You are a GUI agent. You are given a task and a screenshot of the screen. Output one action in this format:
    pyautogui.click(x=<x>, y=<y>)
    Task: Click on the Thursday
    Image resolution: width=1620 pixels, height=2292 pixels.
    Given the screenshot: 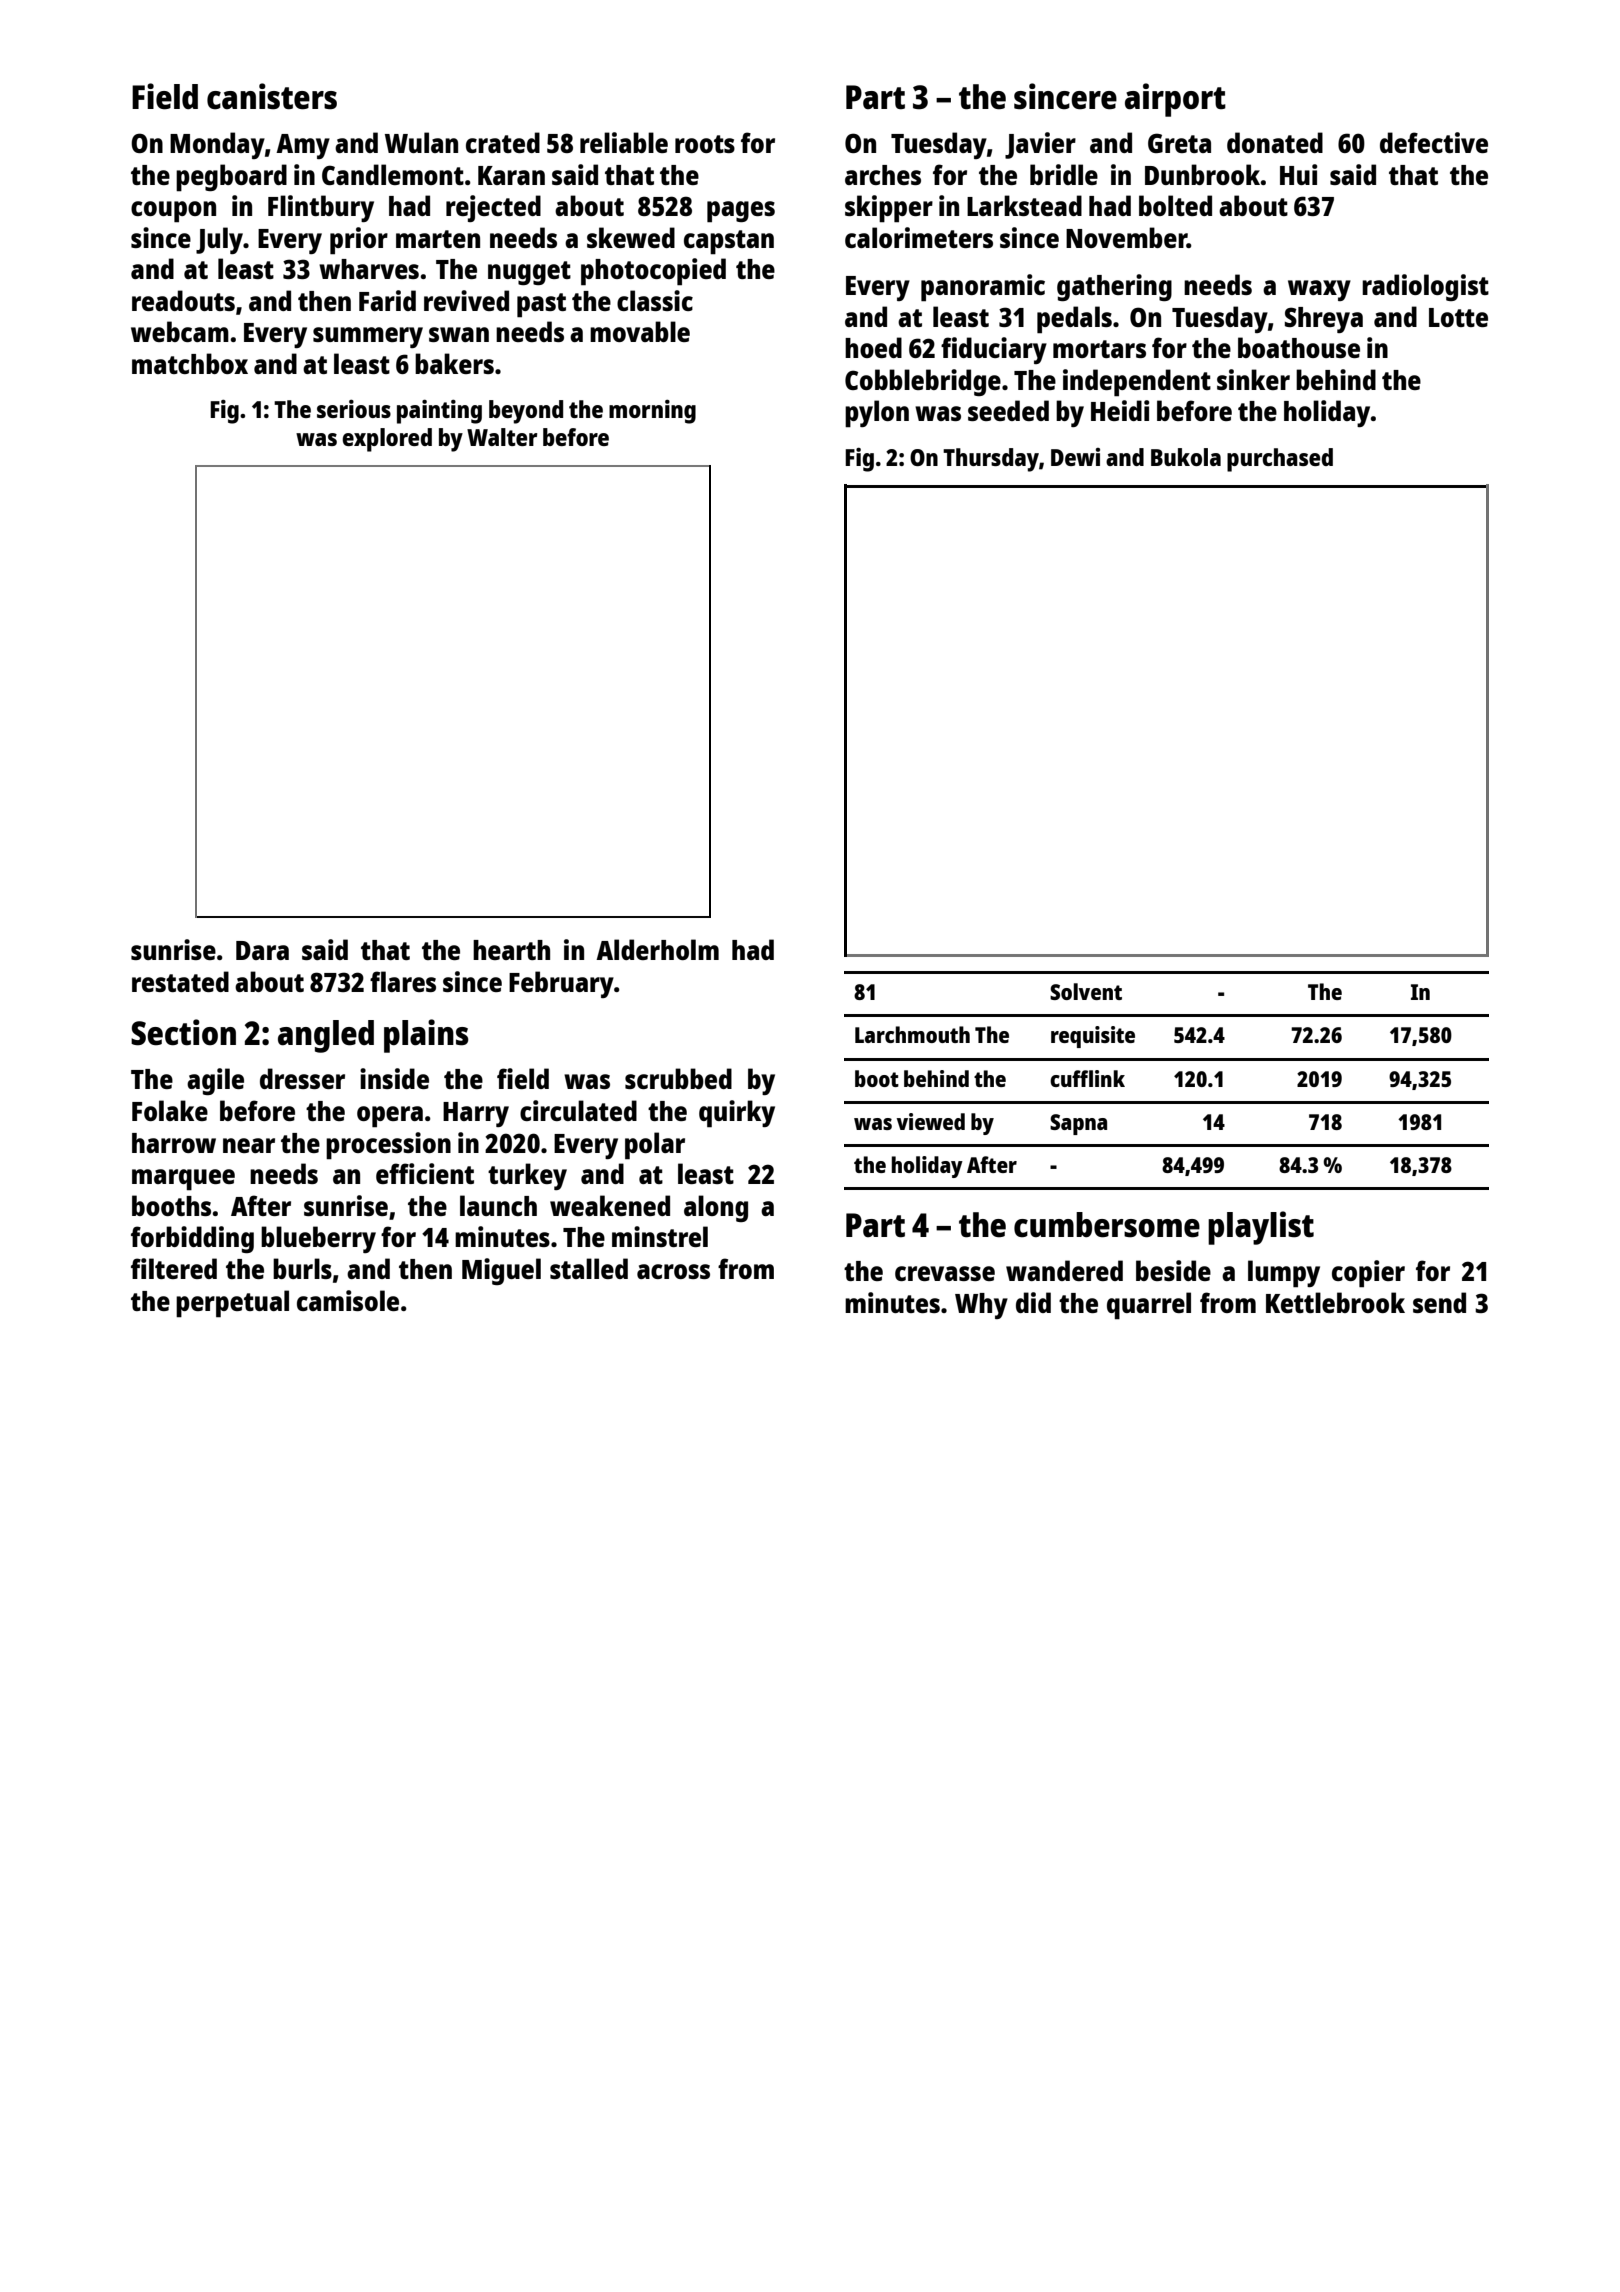 What is the action you would take?
    pyautogui.click(x=991, y=460)
